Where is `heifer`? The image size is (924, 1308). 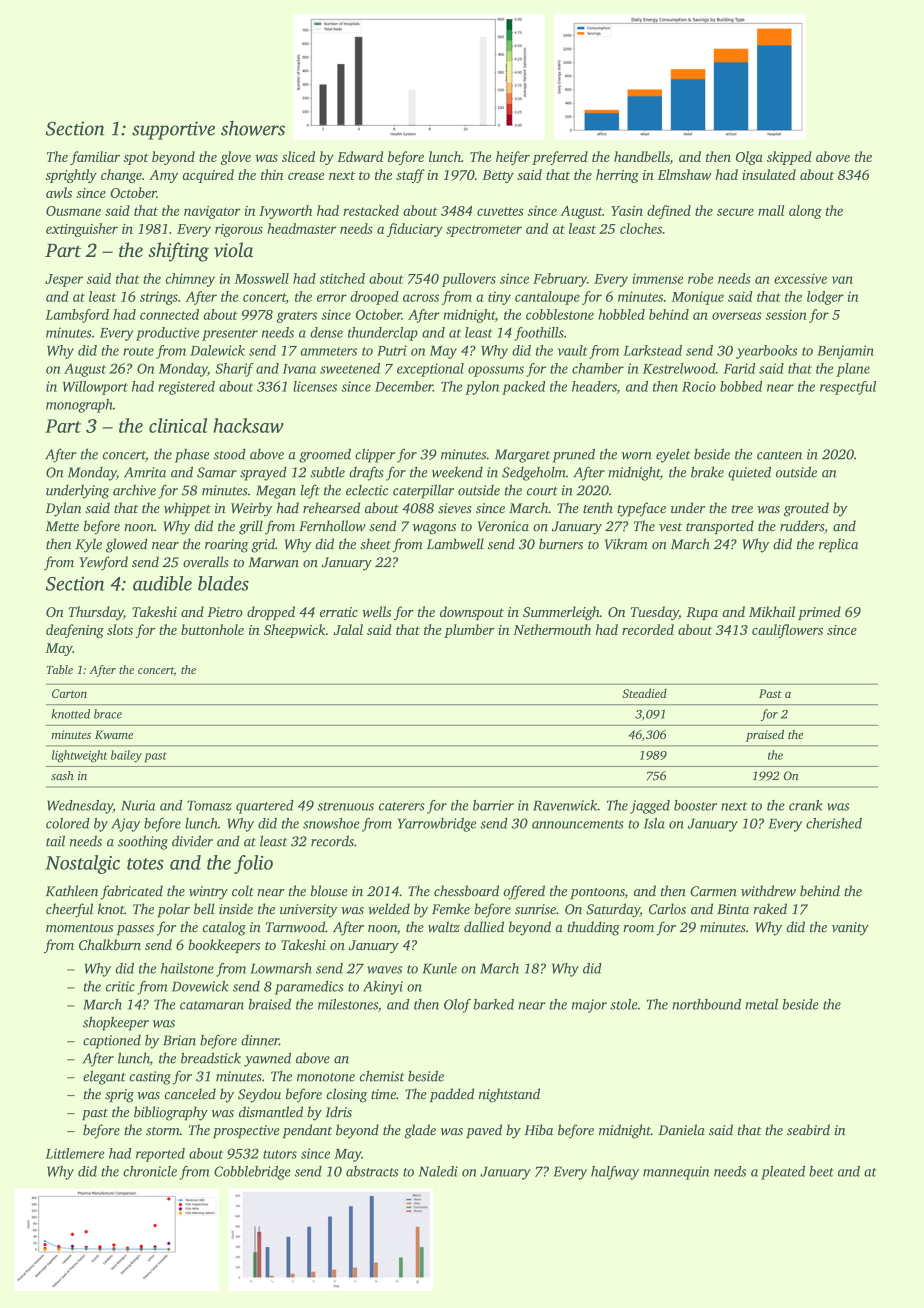 heifer is located at coordinates (513, 158).
